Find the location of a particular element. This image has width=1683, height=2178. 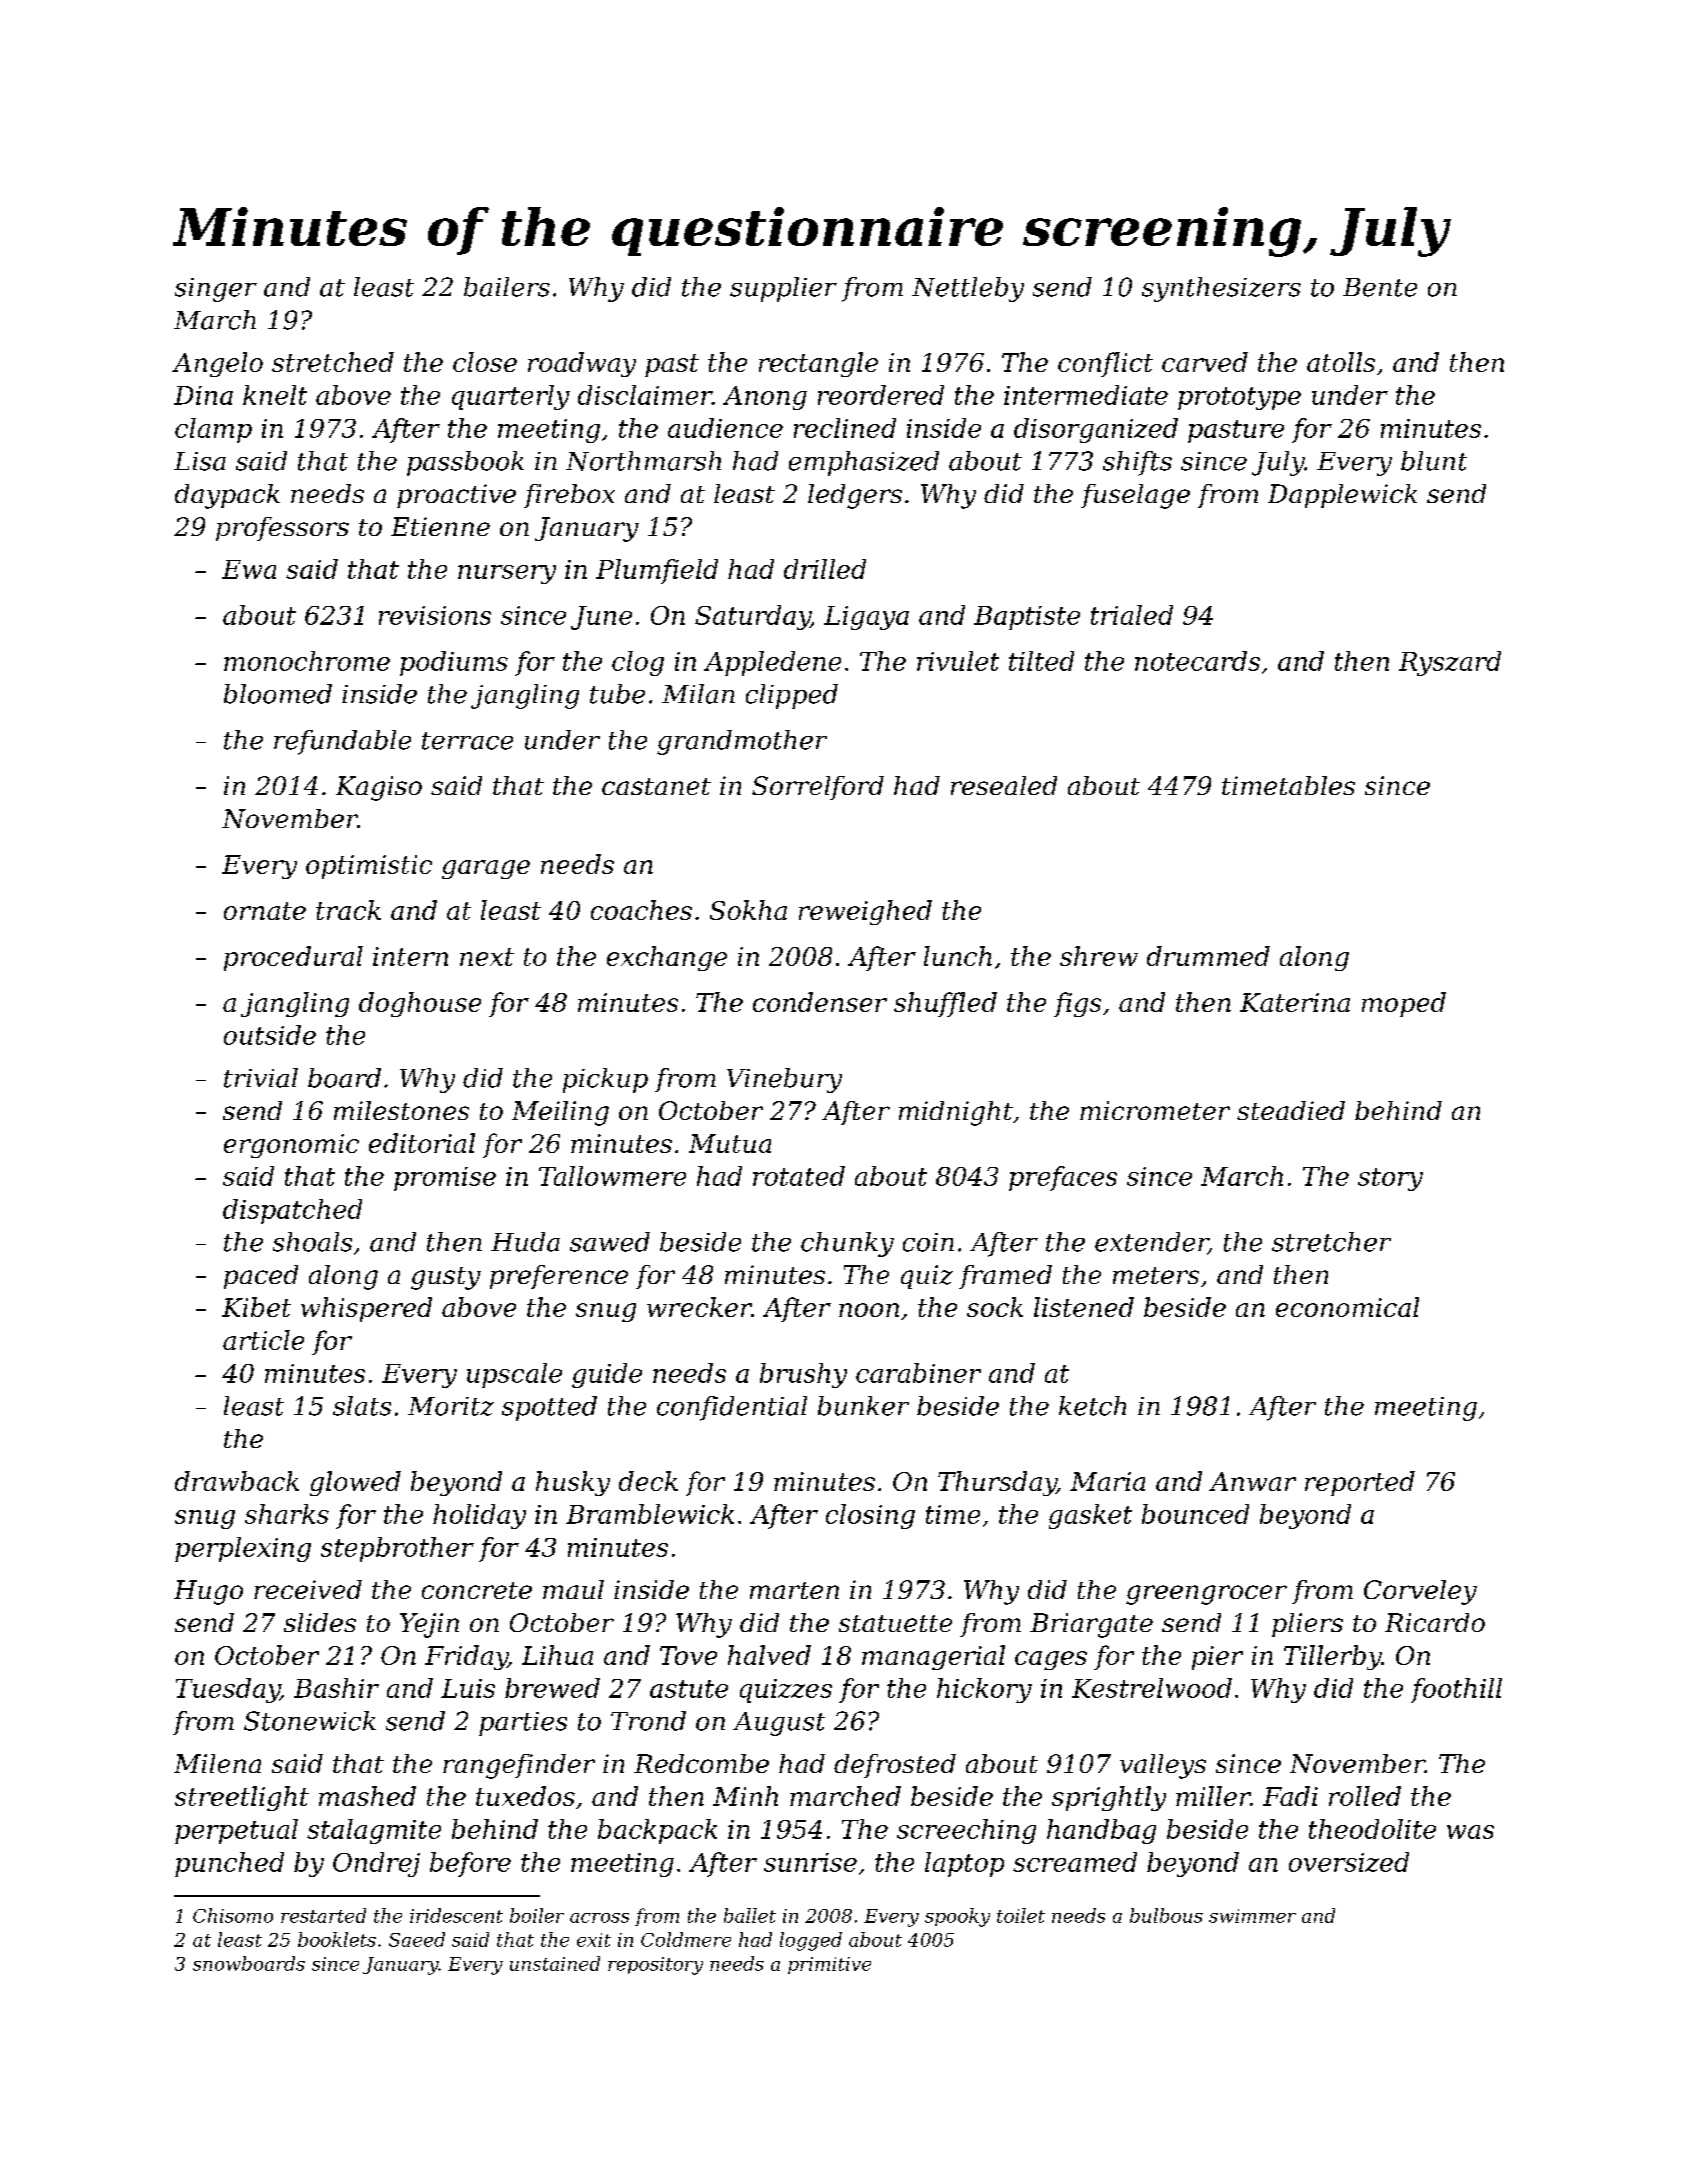

ledgers is located at coordinates (855, 496).
